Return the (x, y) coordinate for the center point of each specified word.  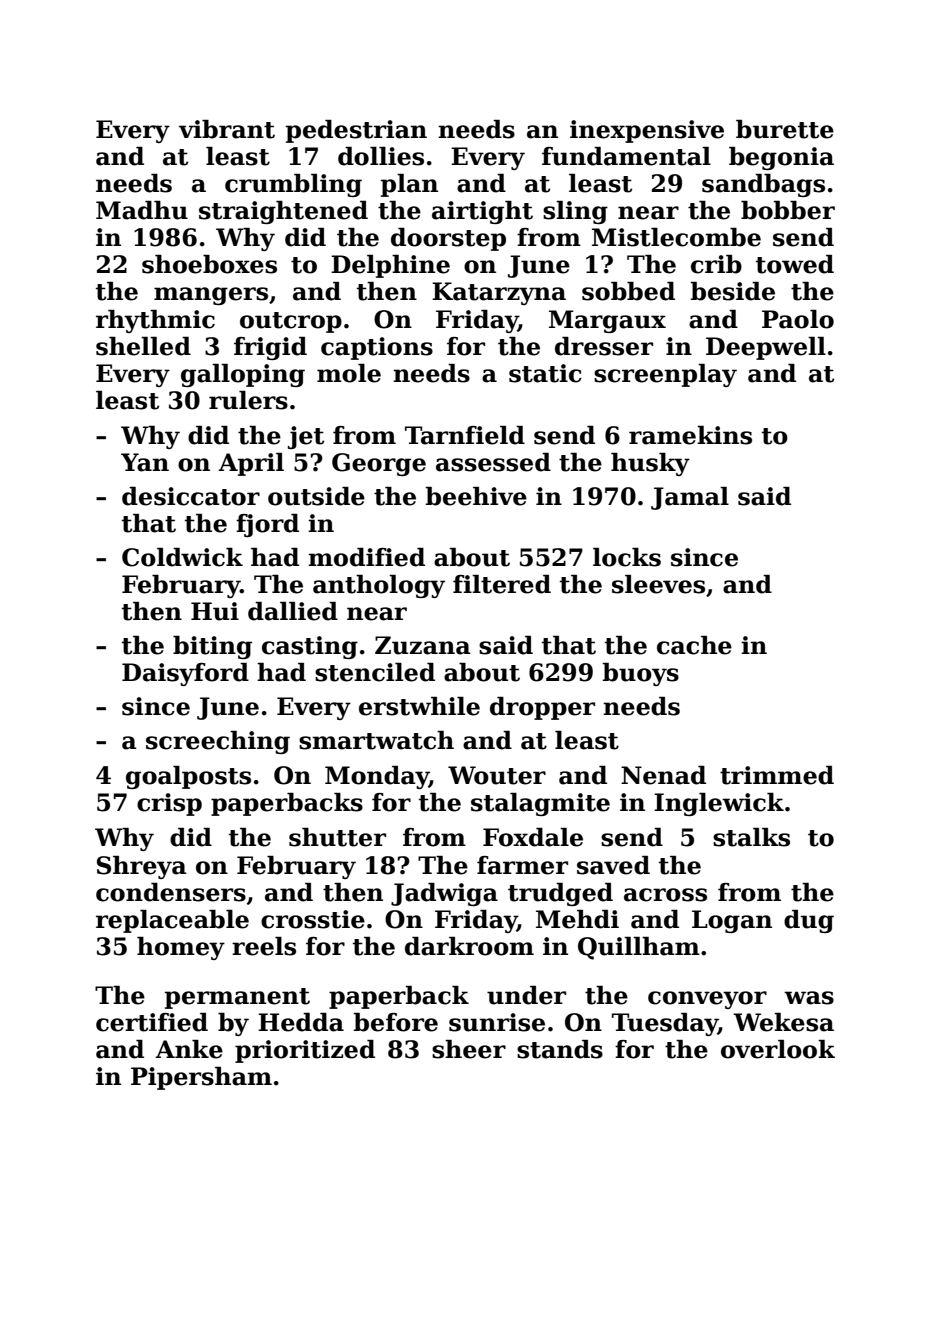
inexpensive (647, 131)
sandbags (763, 185)
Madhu (142, 210)
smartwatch (376, 740)
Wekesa (783, 1022)
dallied (293, 611)
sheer (469, 1049)
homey (181, 948)
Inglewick (719, 804)
